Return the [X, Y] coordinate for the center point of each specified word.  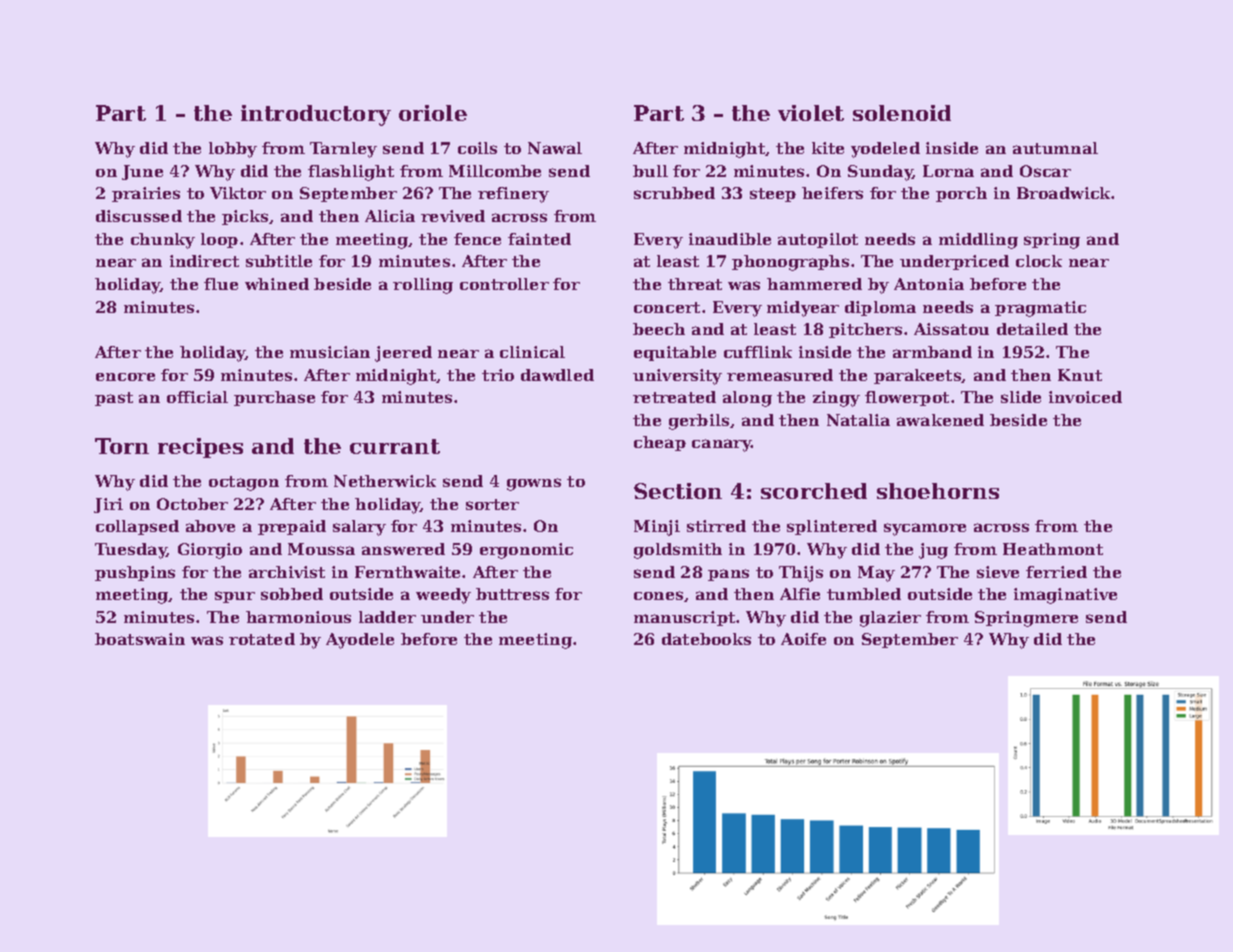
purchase [274, 398]
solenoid [902, 113]
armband [932, 352]
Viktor [238, 193]
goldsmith [678, 551]
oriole [433, 113]
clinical [532, 352]
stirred [716, 526]
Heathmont [1053, 549]
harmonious [298, 617]
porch [961, 194]
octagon [244, 483]
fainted [539, 239]
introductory [316, 115]
